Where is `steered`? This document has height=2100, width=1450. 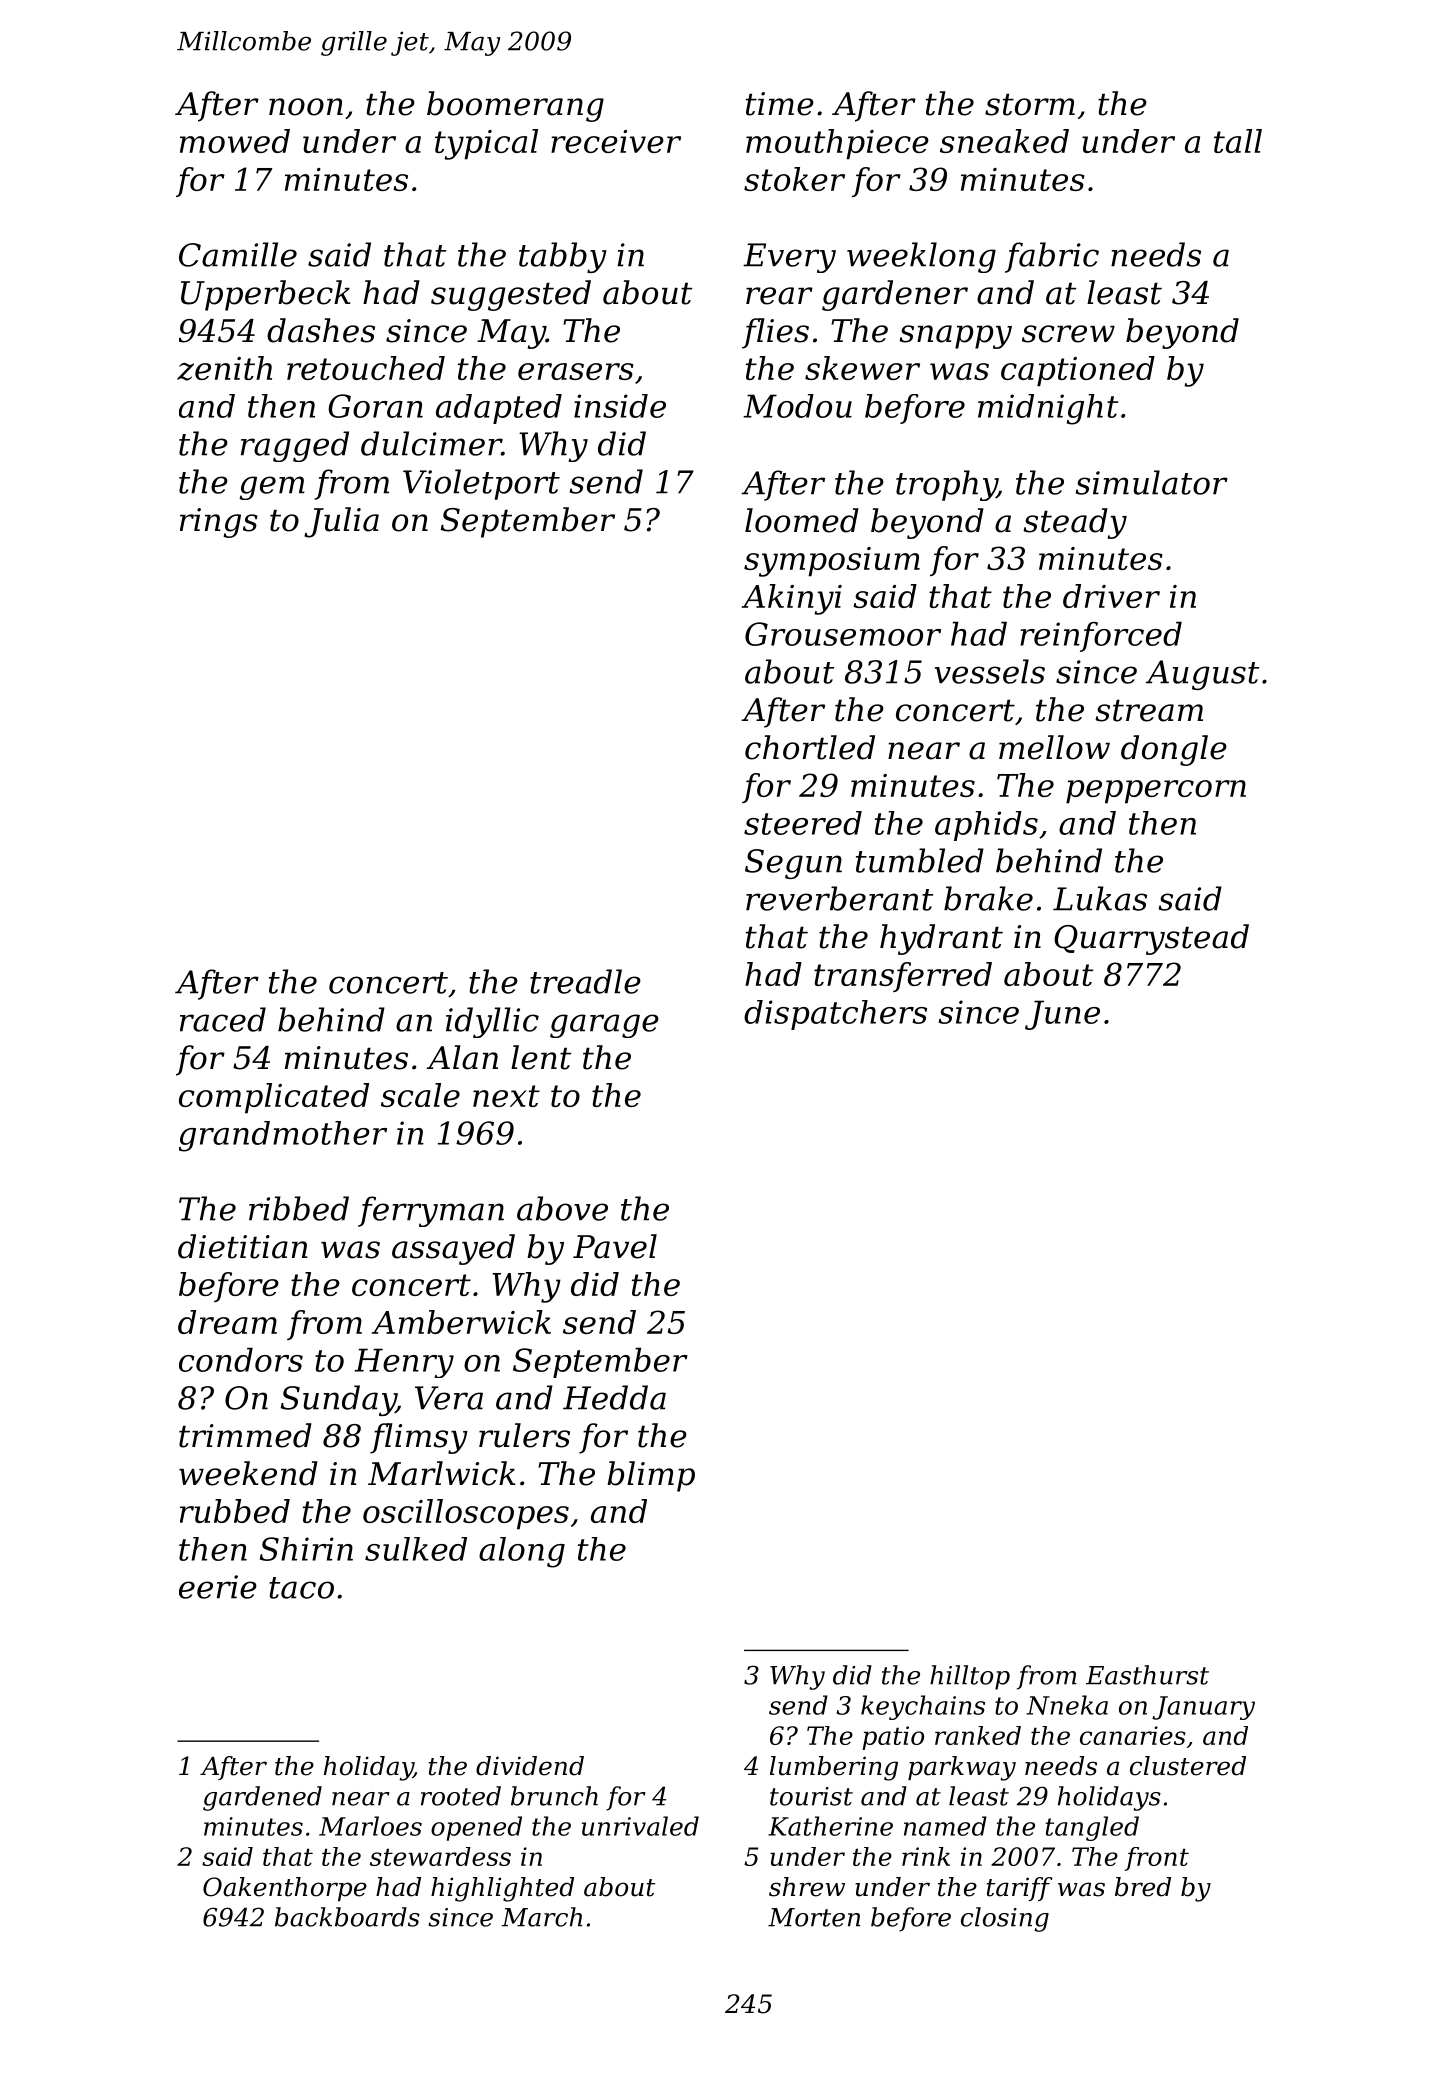 steered is located at coordinates (803, 823).
